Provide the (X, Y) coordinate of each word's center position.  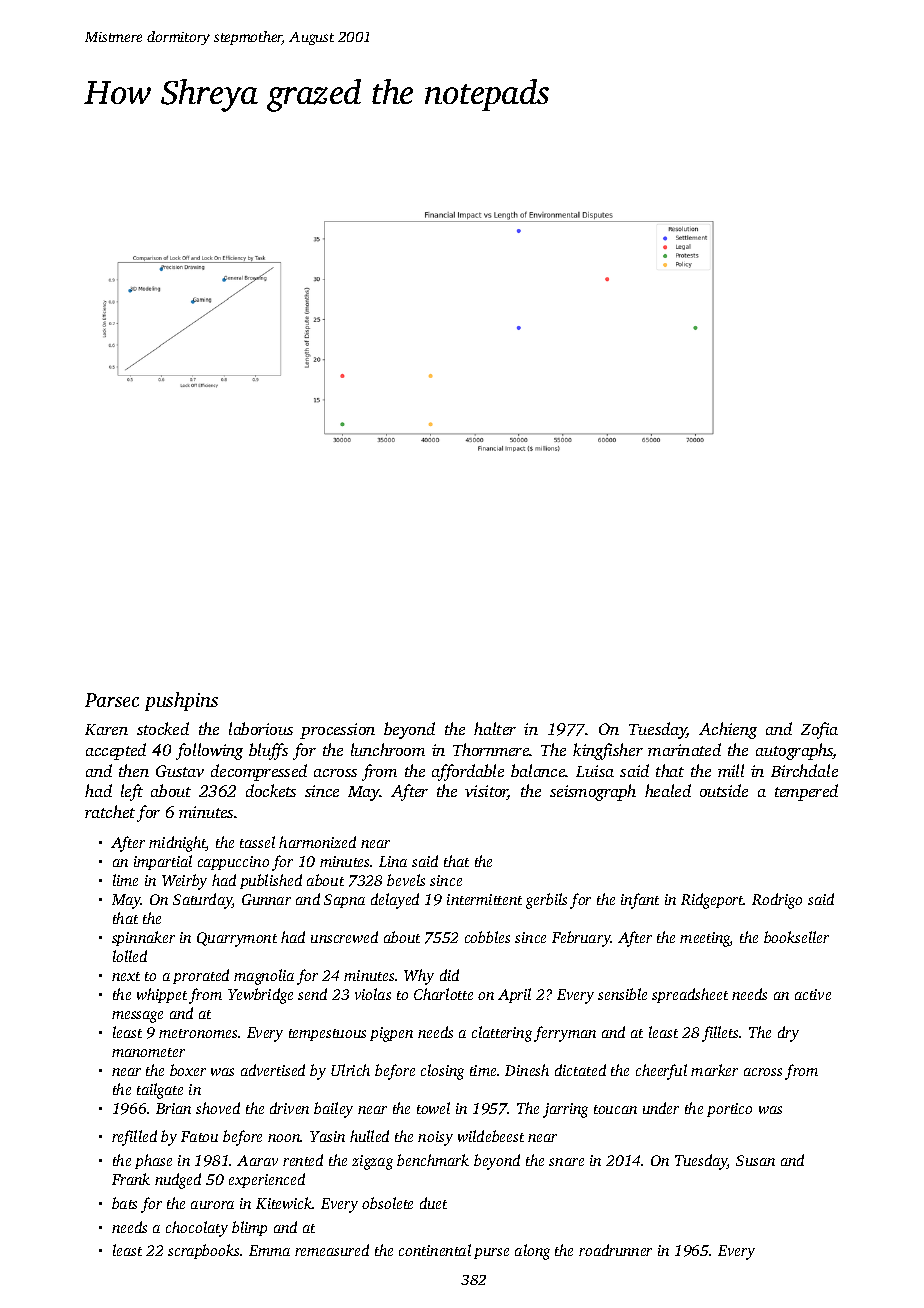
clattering (502, 1034)
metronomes (198, 1033)
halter (495, 728)
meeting (705, 939)
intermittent (484, 899)
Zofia (819, 730)
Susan (755, 1160)
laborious (261, 728)
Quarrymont (237, 939)
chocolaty (197, 1229)
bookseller (796, 937)
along (532, 1252)
